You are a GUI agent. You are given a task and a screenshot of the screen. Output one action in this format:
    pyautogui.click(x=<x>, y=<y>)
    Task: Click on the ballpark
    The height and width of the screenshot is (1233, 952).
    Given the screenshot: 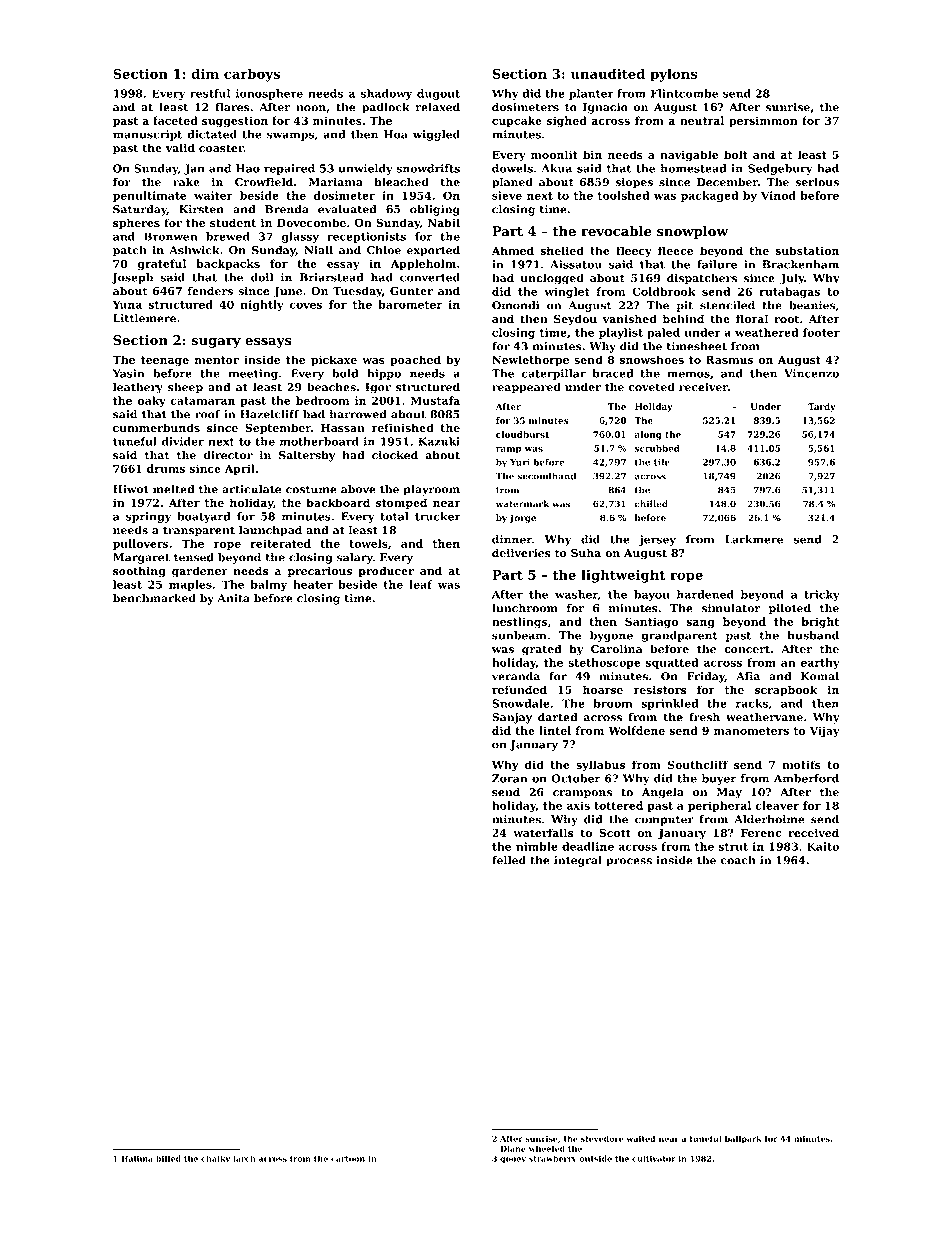 What is the action you would take?
    pyautogui.click(x=743, y=1139)
